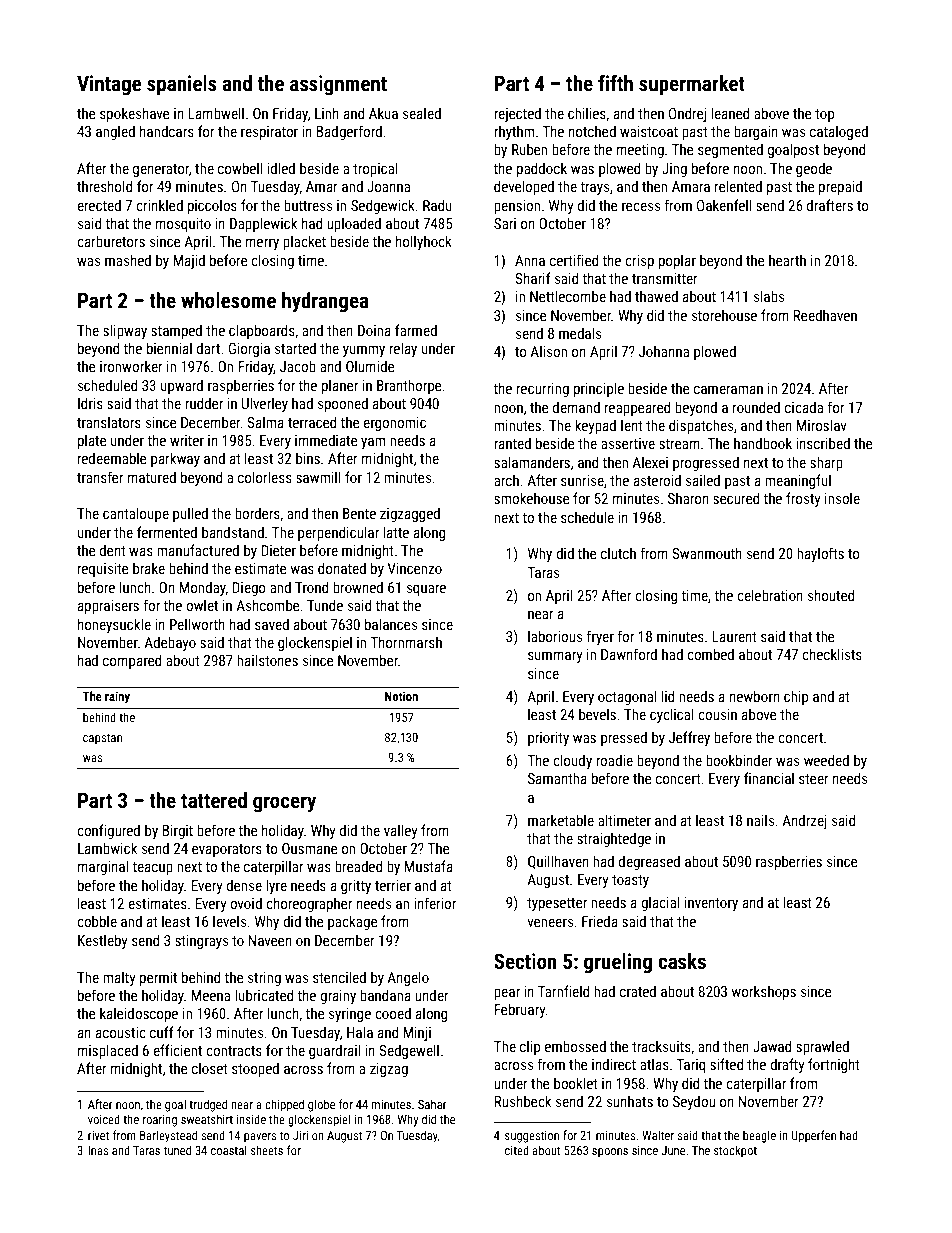 This screenshot has width=952, height=1233. Describe the element at coordinates (548, 739) in the screenshot. I see `priority` at that location.
